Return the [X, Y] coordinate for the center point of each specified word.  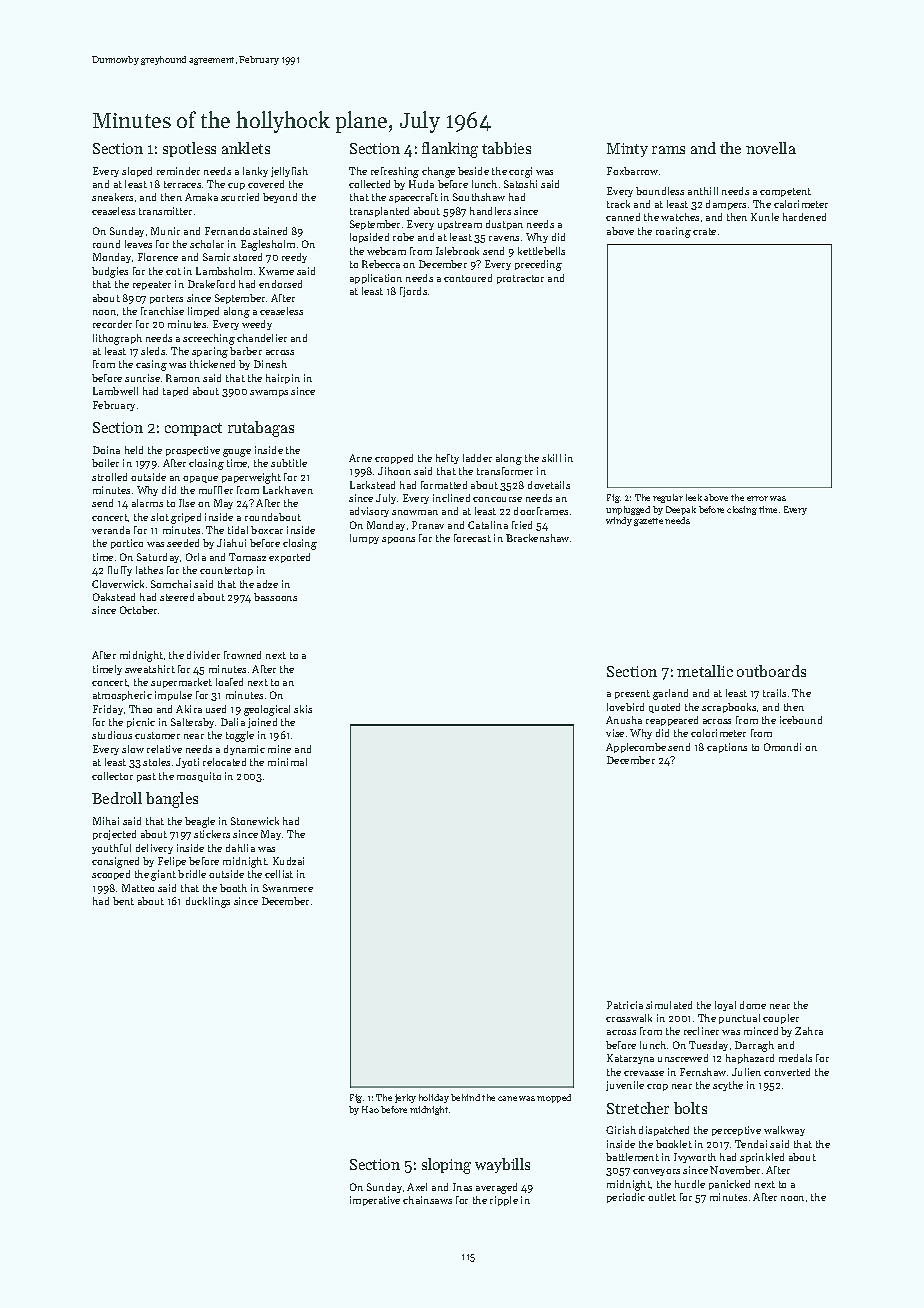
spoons [398, 540]
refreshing [395, 172]
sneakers [112, 197]
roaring [673, 232]
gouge [237, 453]
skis [303, 709]
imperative [375, 1201]
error [757, 498]
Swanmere [288, 888]
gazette [648, 522]
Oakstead [114, 597]
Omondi [782, 747]
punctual [739, 1019]
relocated [224, 762]
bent [123, 901]
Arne [360, 458]
